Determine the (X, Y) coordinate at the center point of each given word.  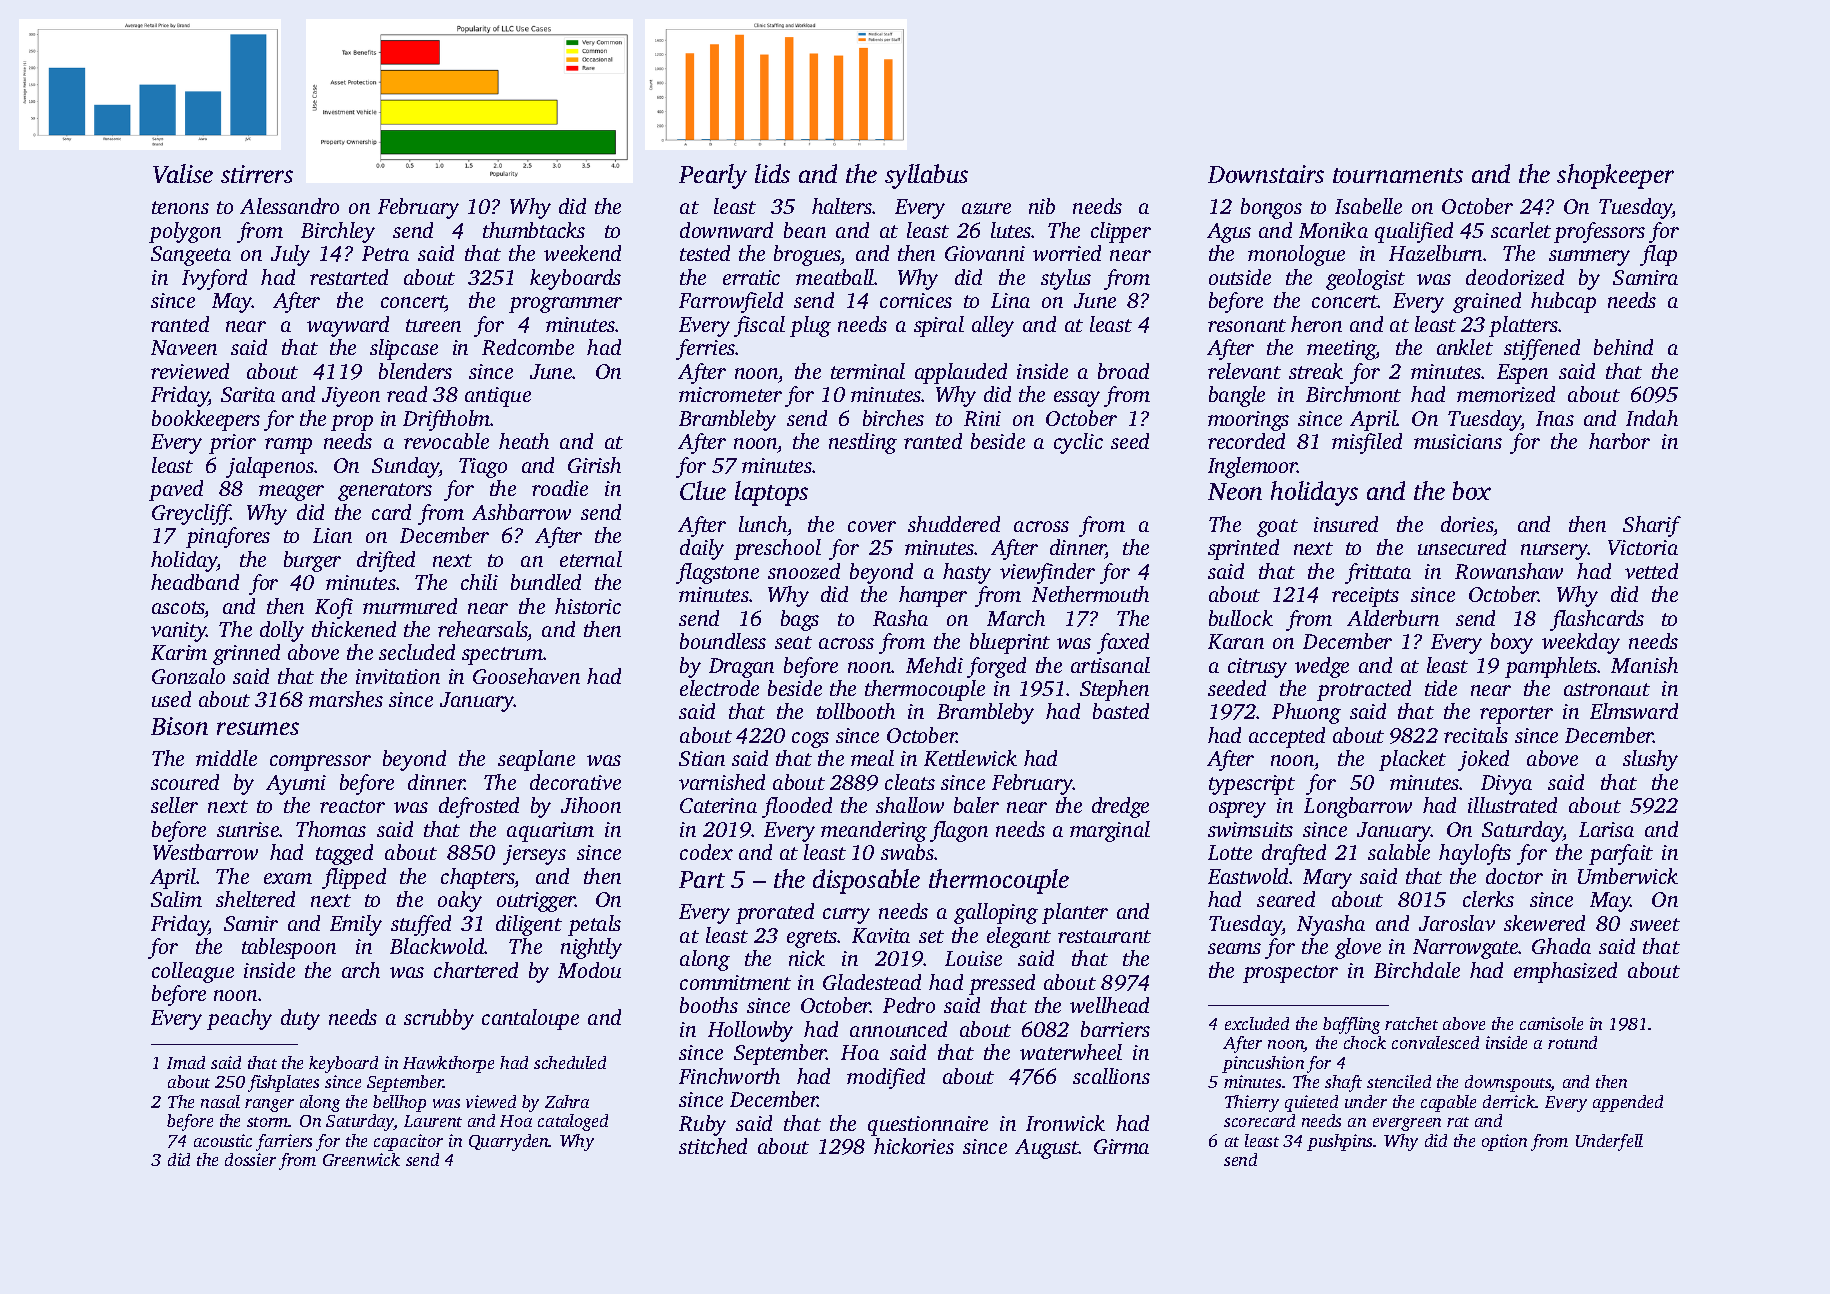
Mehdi (934, 665)
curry (846, 916)
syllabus (926, 176)
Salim (176, 899)
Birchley (338, 232)
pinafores (228, 537)
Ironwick (1065, 1123)
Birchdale (1417, 970)
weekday (1581, 643)
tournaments (1398, 175)
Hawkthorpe (448, 1064)
